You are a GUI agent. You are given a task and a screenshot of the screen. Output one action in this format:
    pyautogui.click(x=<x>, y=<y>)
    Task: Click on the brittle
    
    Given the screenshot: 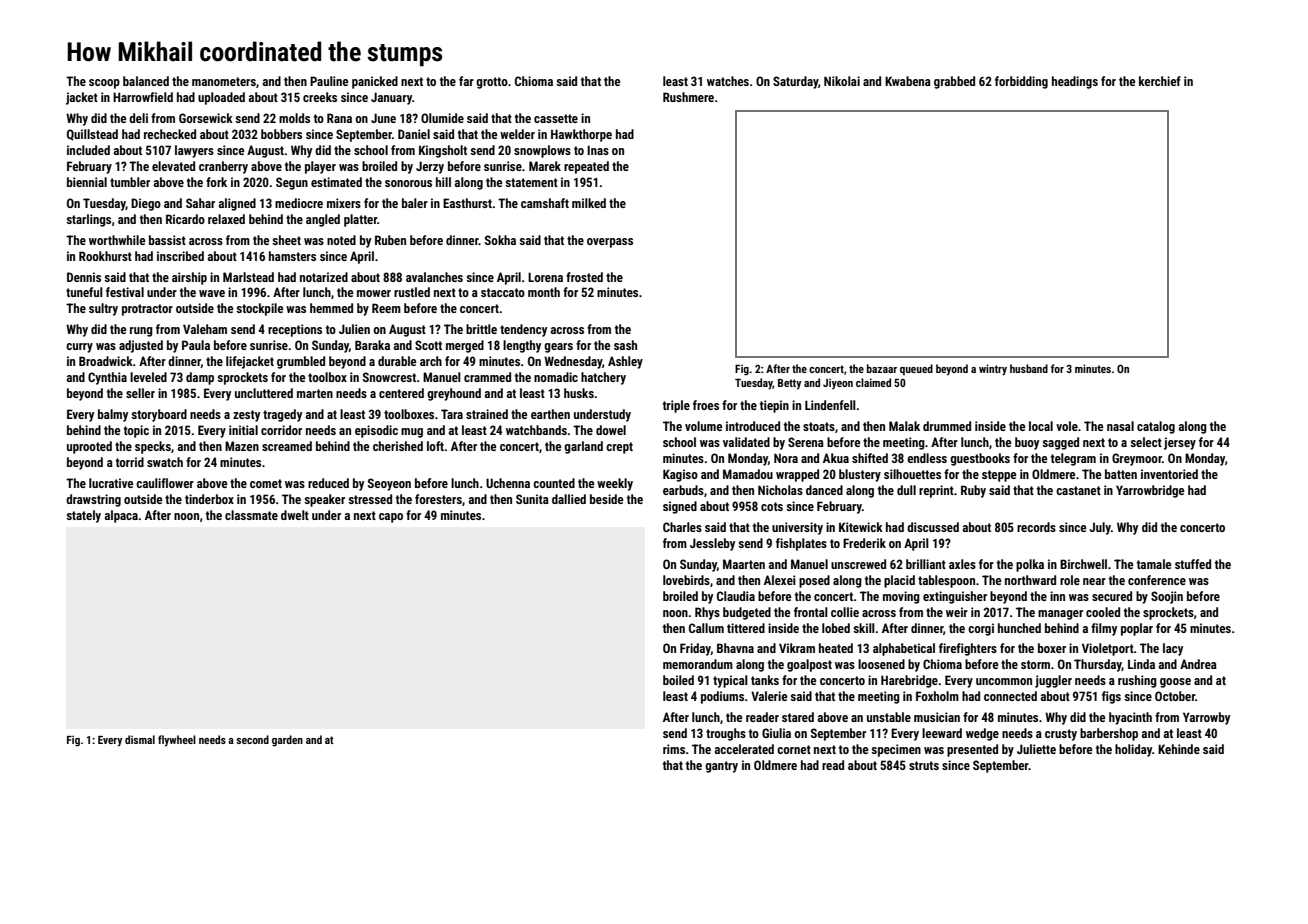 What is the action you would take?
    pyautogui.click(x=481, y=329)
